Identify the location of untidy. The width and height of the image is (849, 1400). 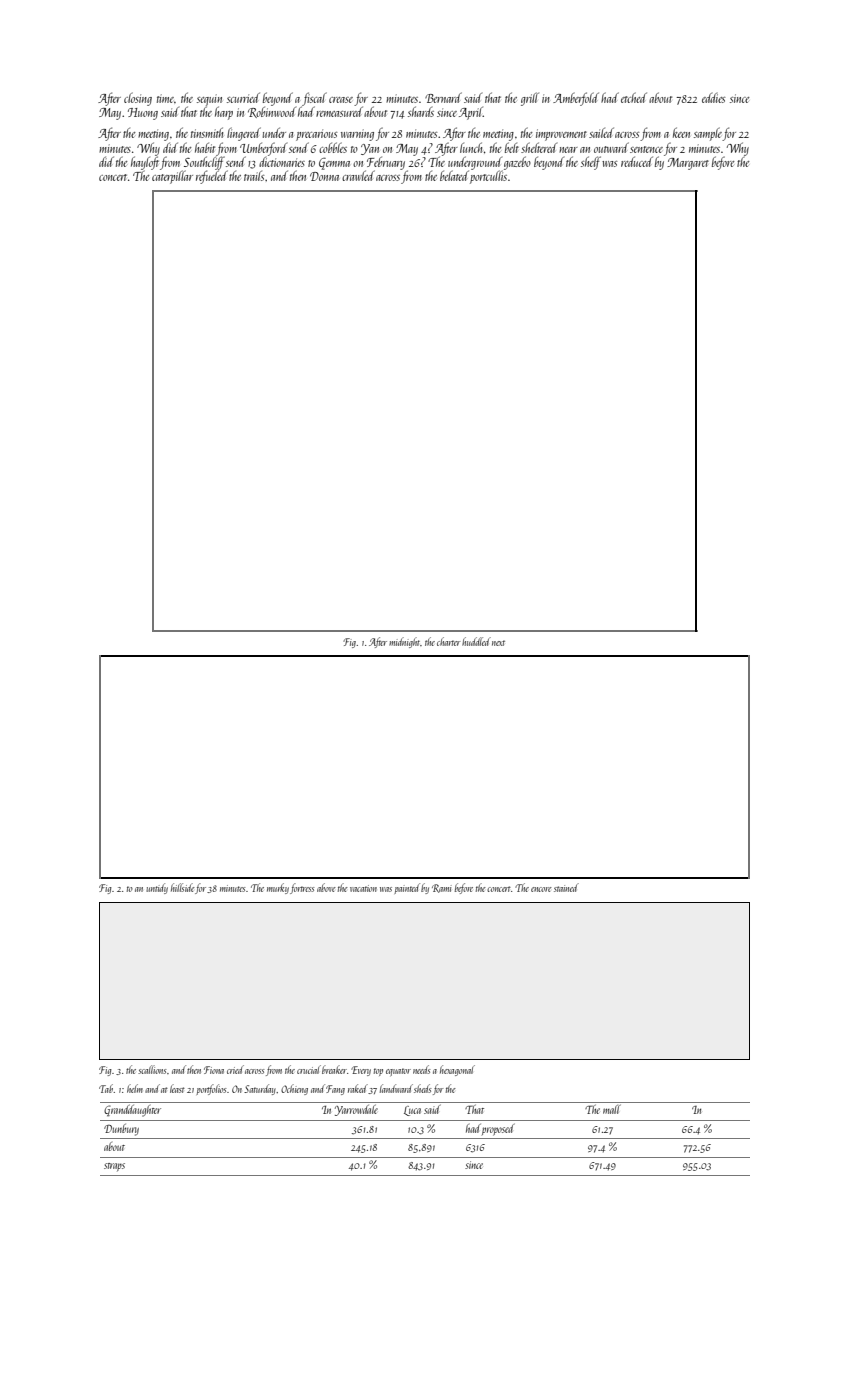
(157, 888).
